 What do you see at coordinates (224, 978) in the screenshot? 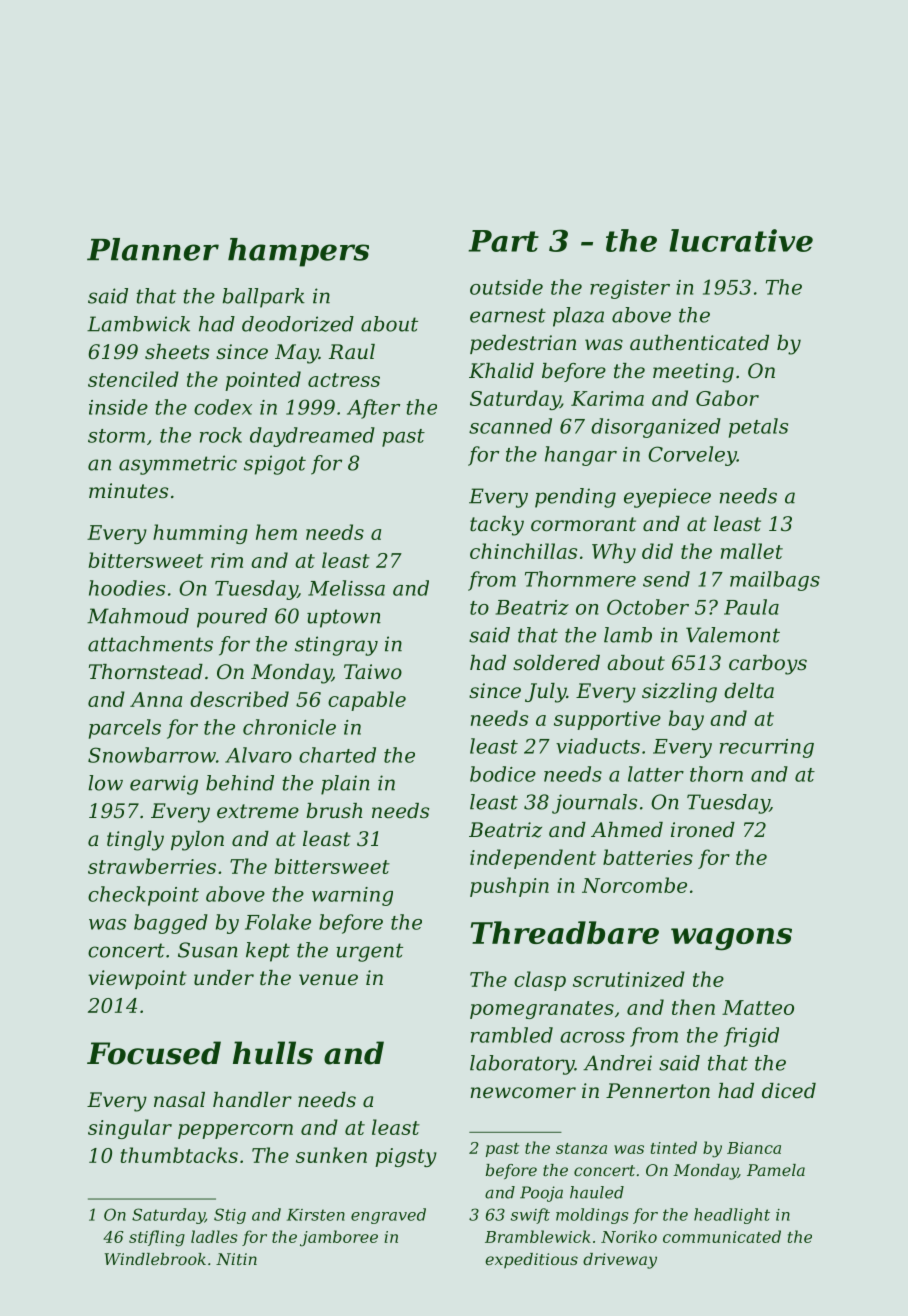
I see `under` at bounding box center [224, 978].
